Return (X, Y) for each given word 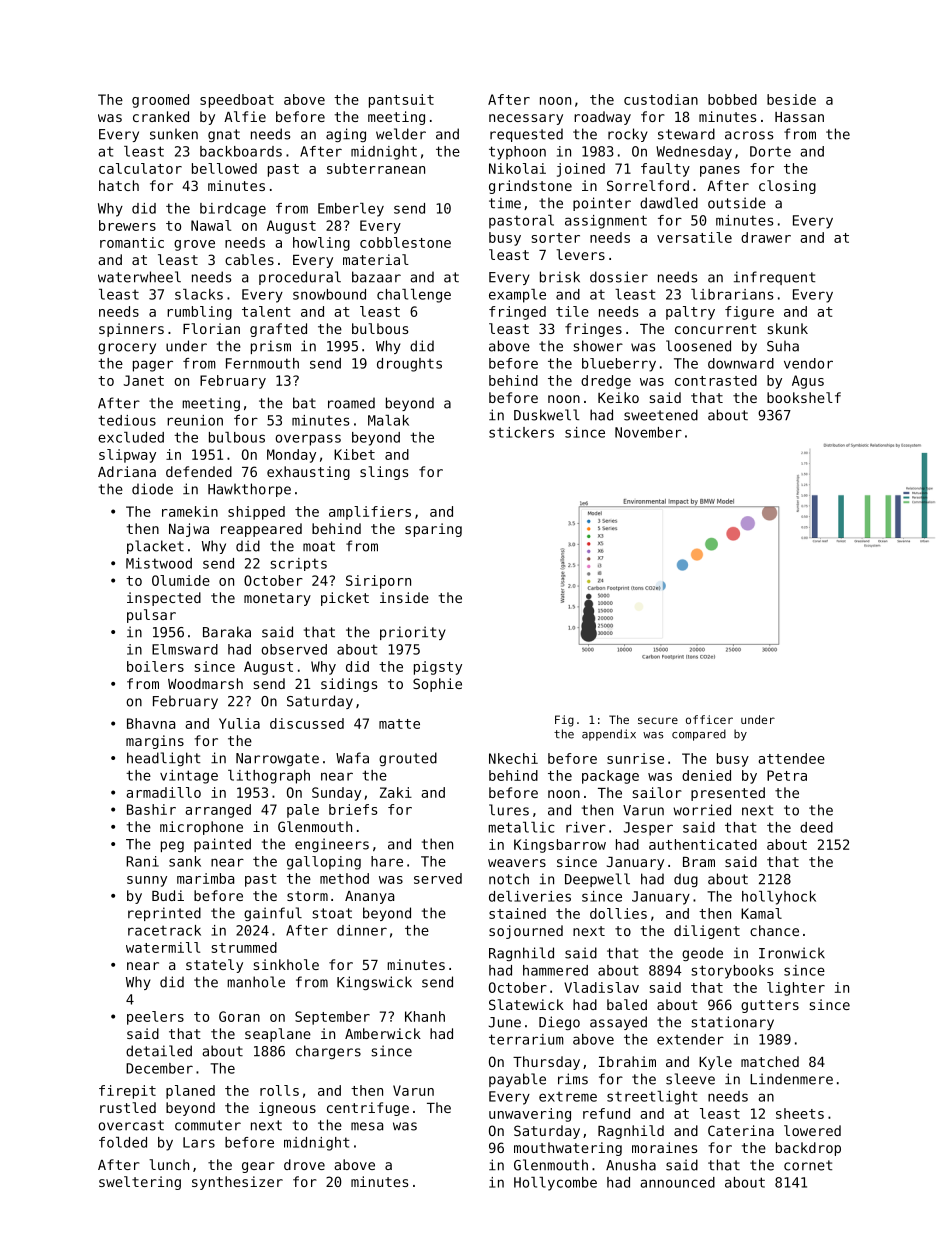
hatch (119, 185)
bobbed (732, 99)
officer (709, 719)
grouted (408, 759)
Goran (239, 1016)
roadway (602, 118)
